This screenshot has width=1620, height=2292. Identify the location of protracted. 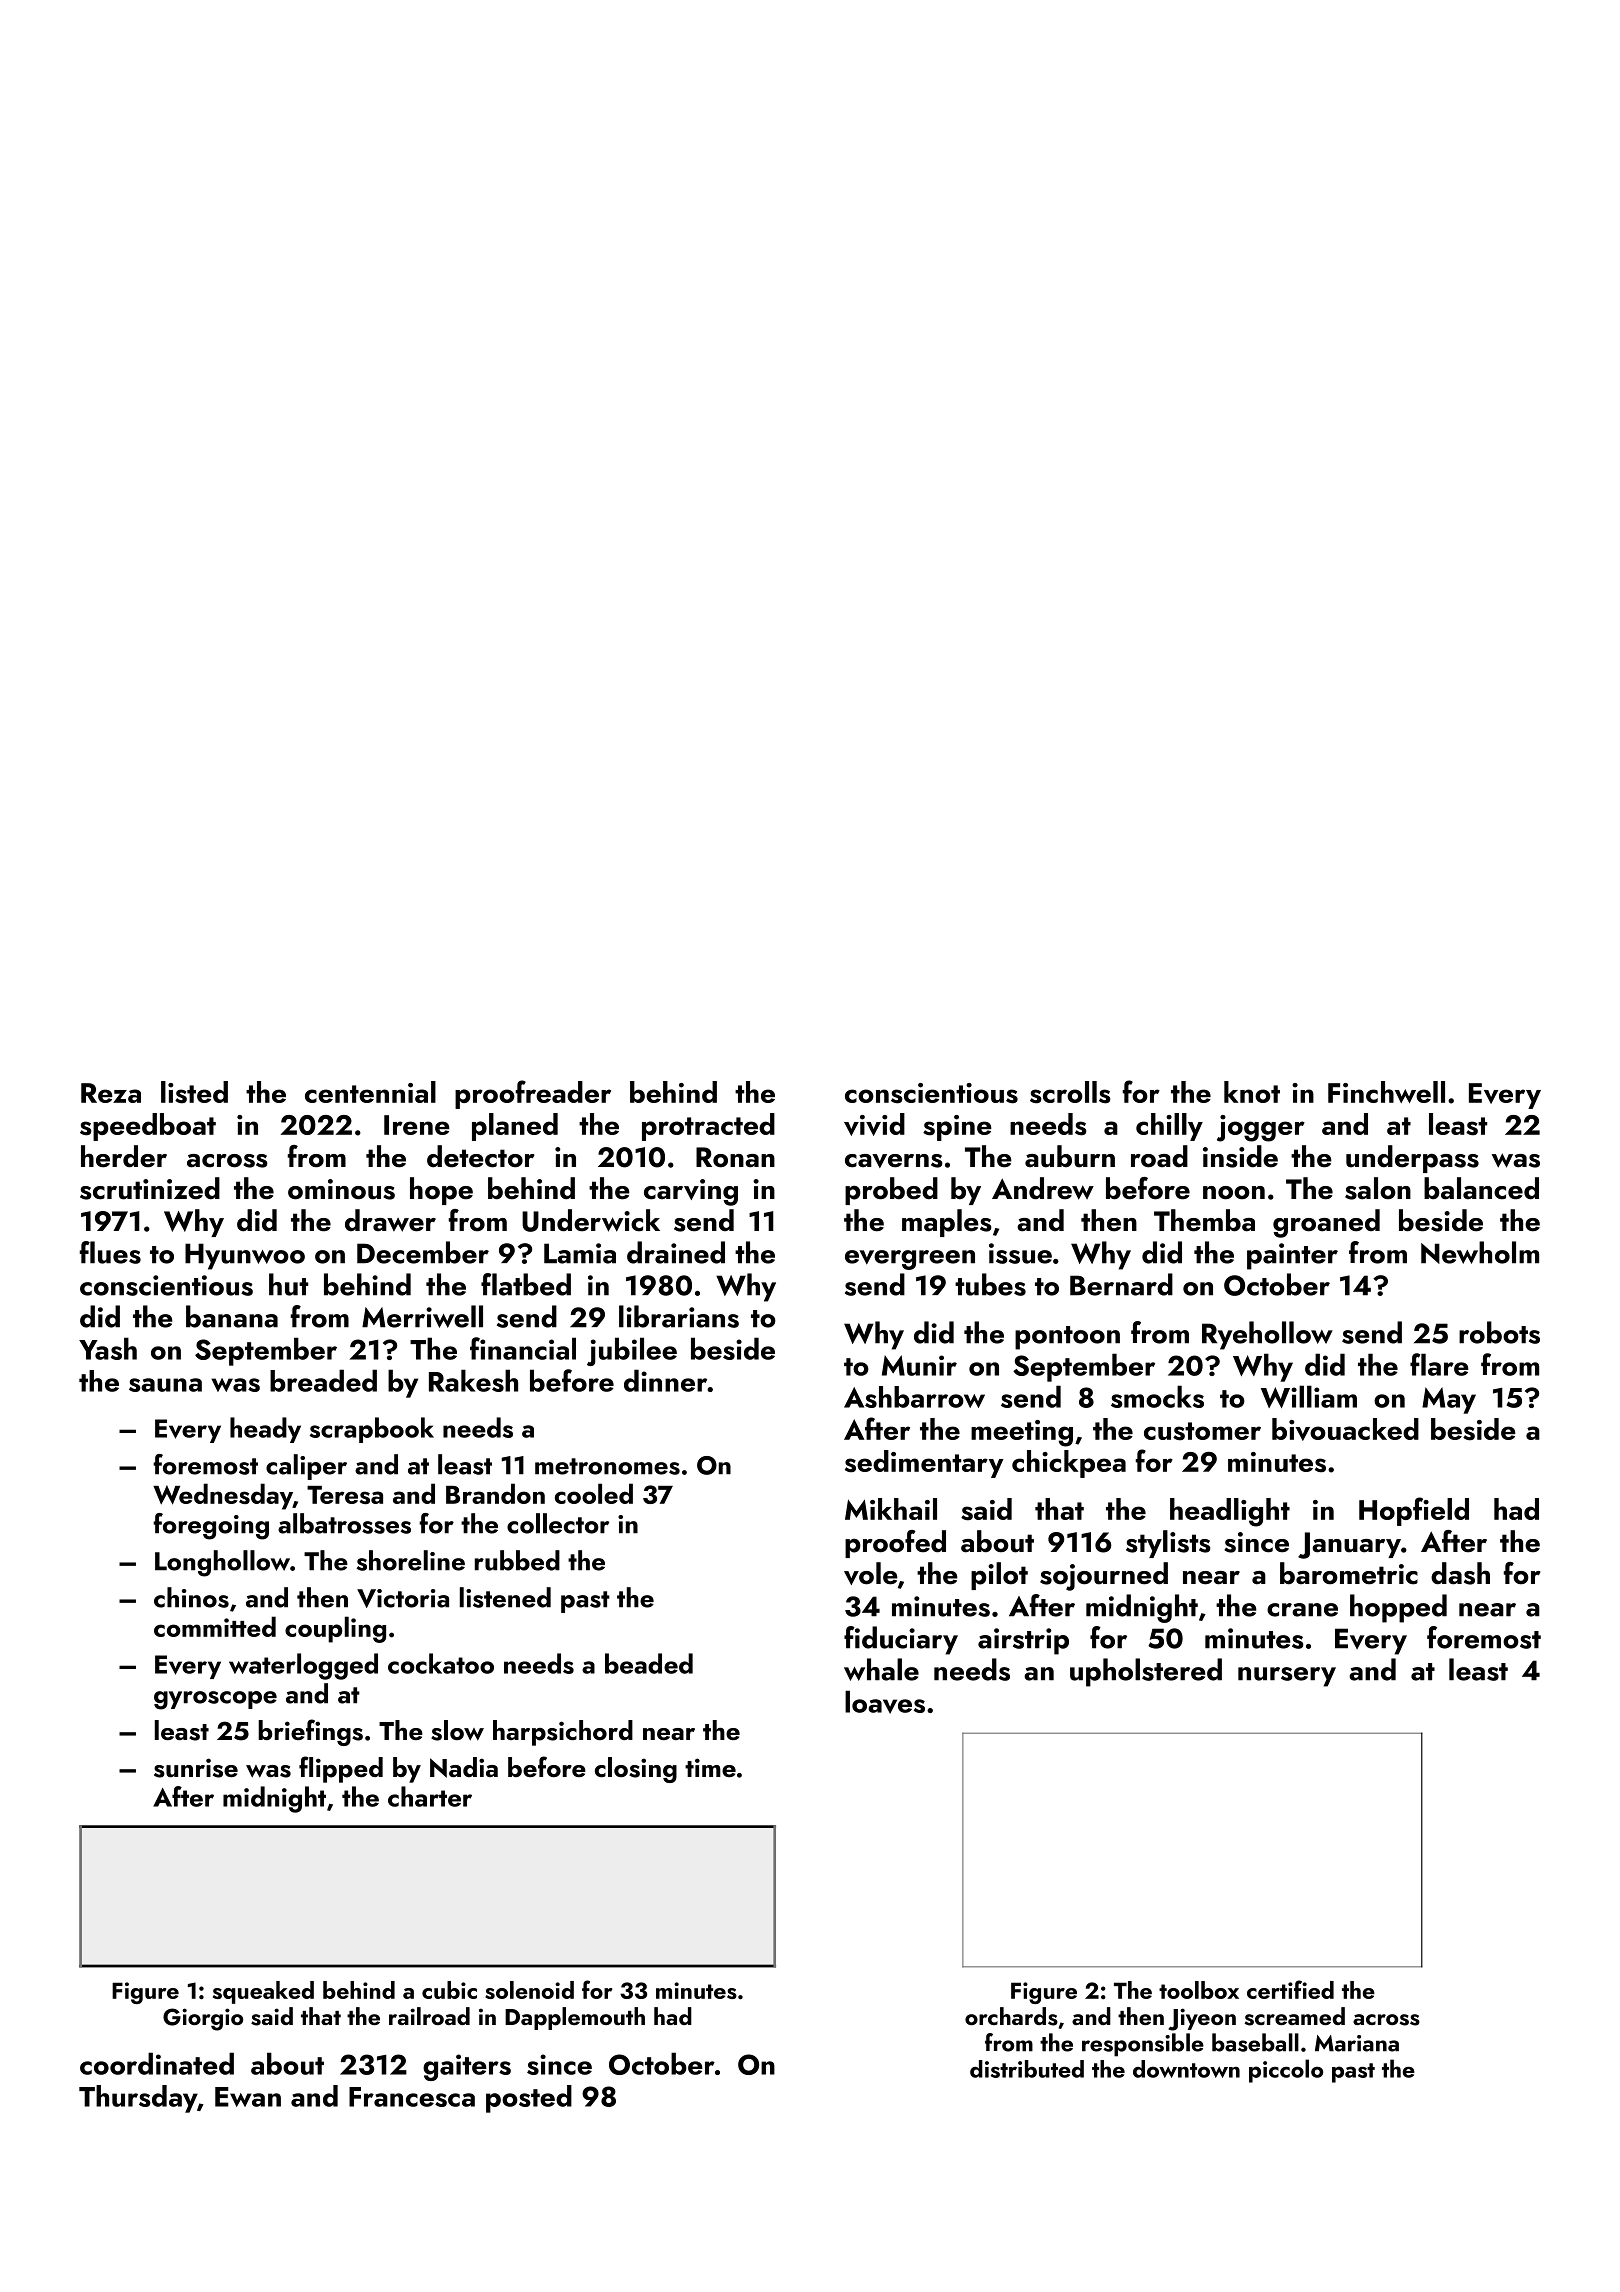
(708, 1127).
